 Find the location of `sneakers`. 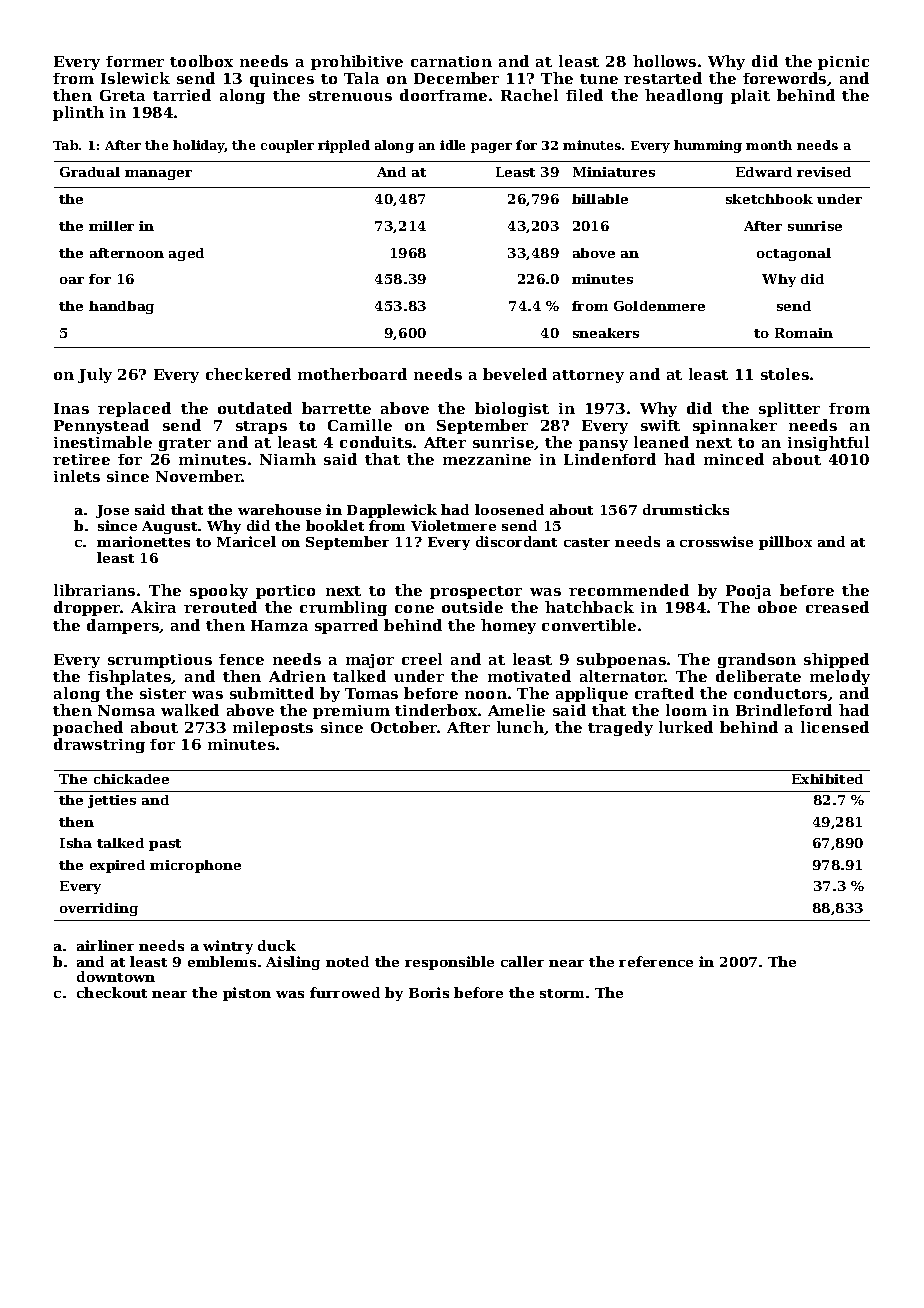

sneakers is located at coordinates (606, 333).
